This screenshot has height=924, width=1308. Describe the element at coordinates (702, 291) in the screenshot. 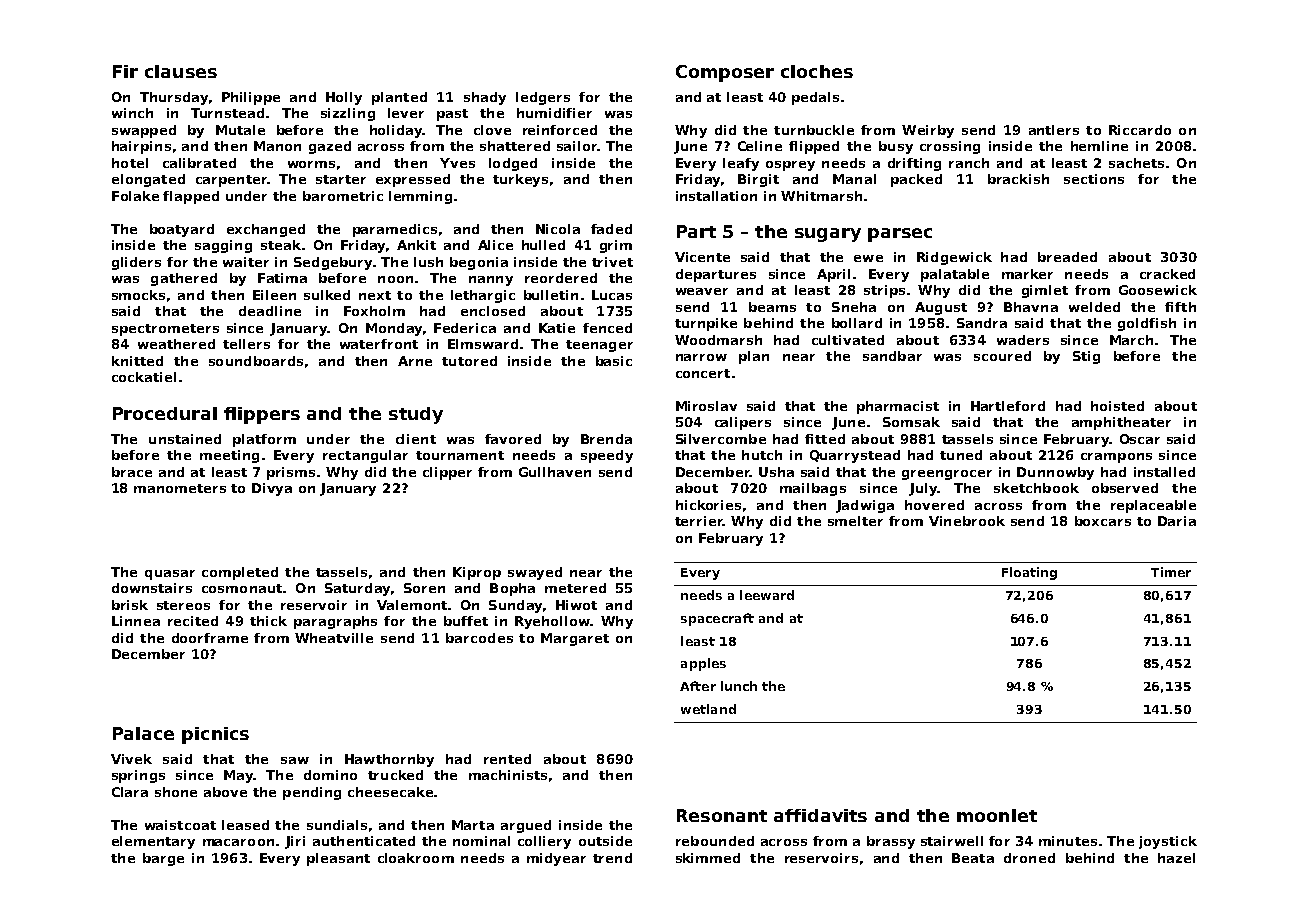

I see `weaver` at that location.
